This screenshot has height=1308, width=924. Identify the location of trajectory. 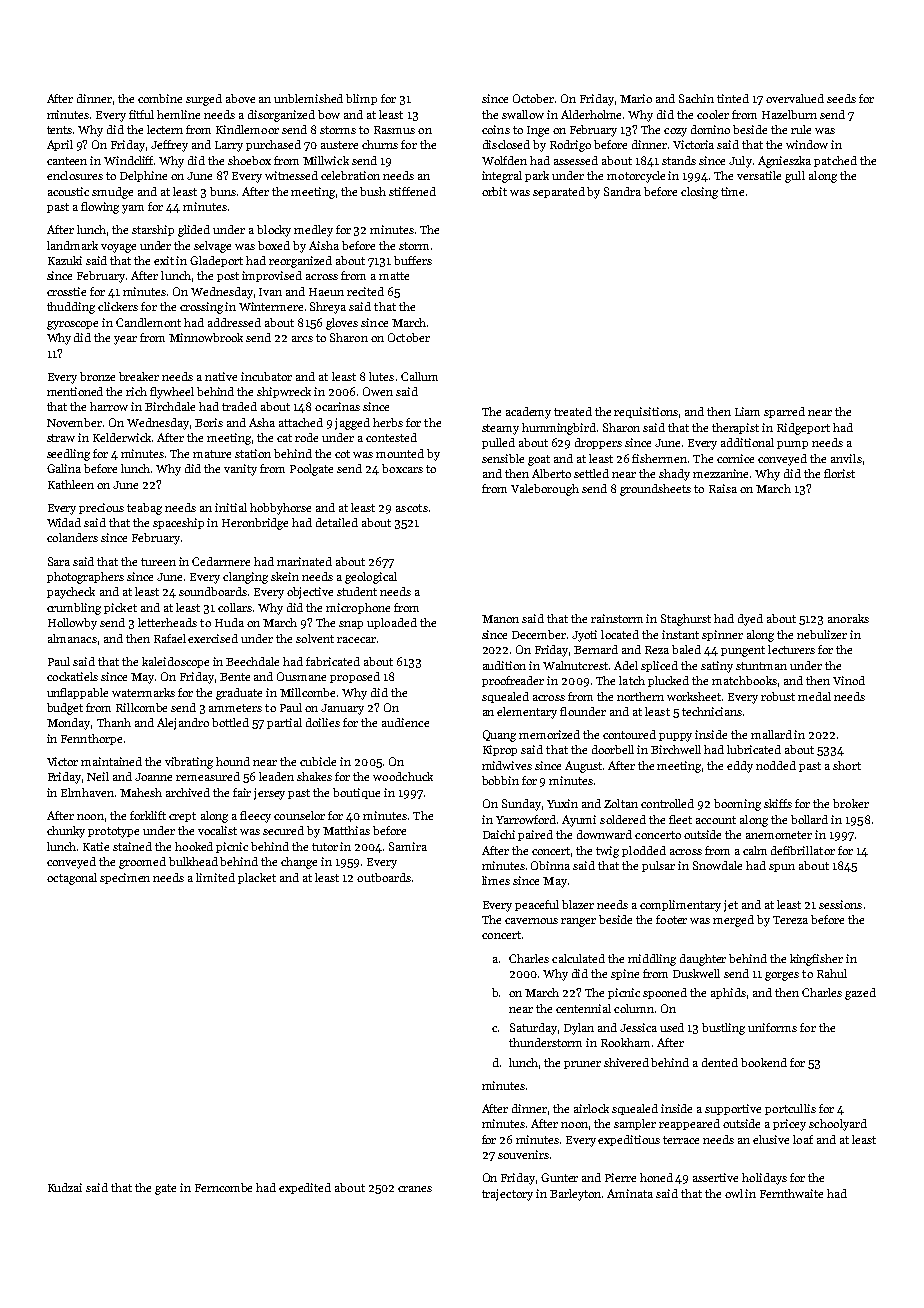
(507, 1195).
